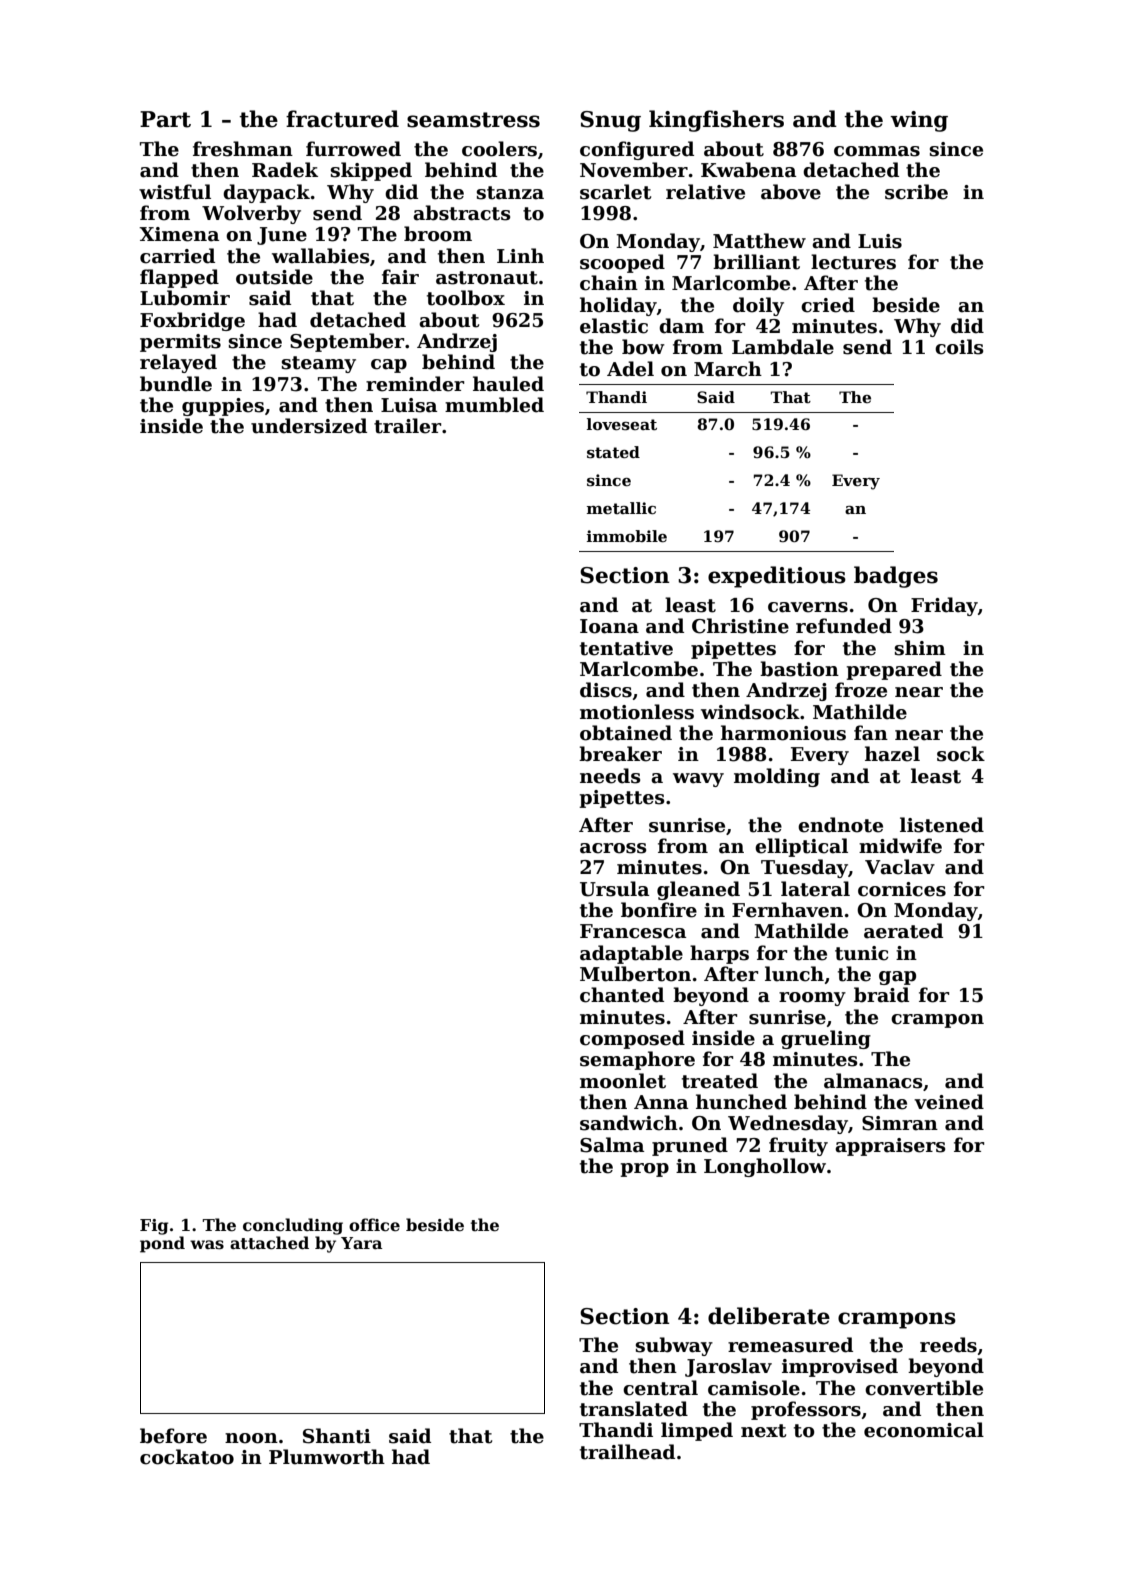  I want to click on composed, so click(632, 1039).
